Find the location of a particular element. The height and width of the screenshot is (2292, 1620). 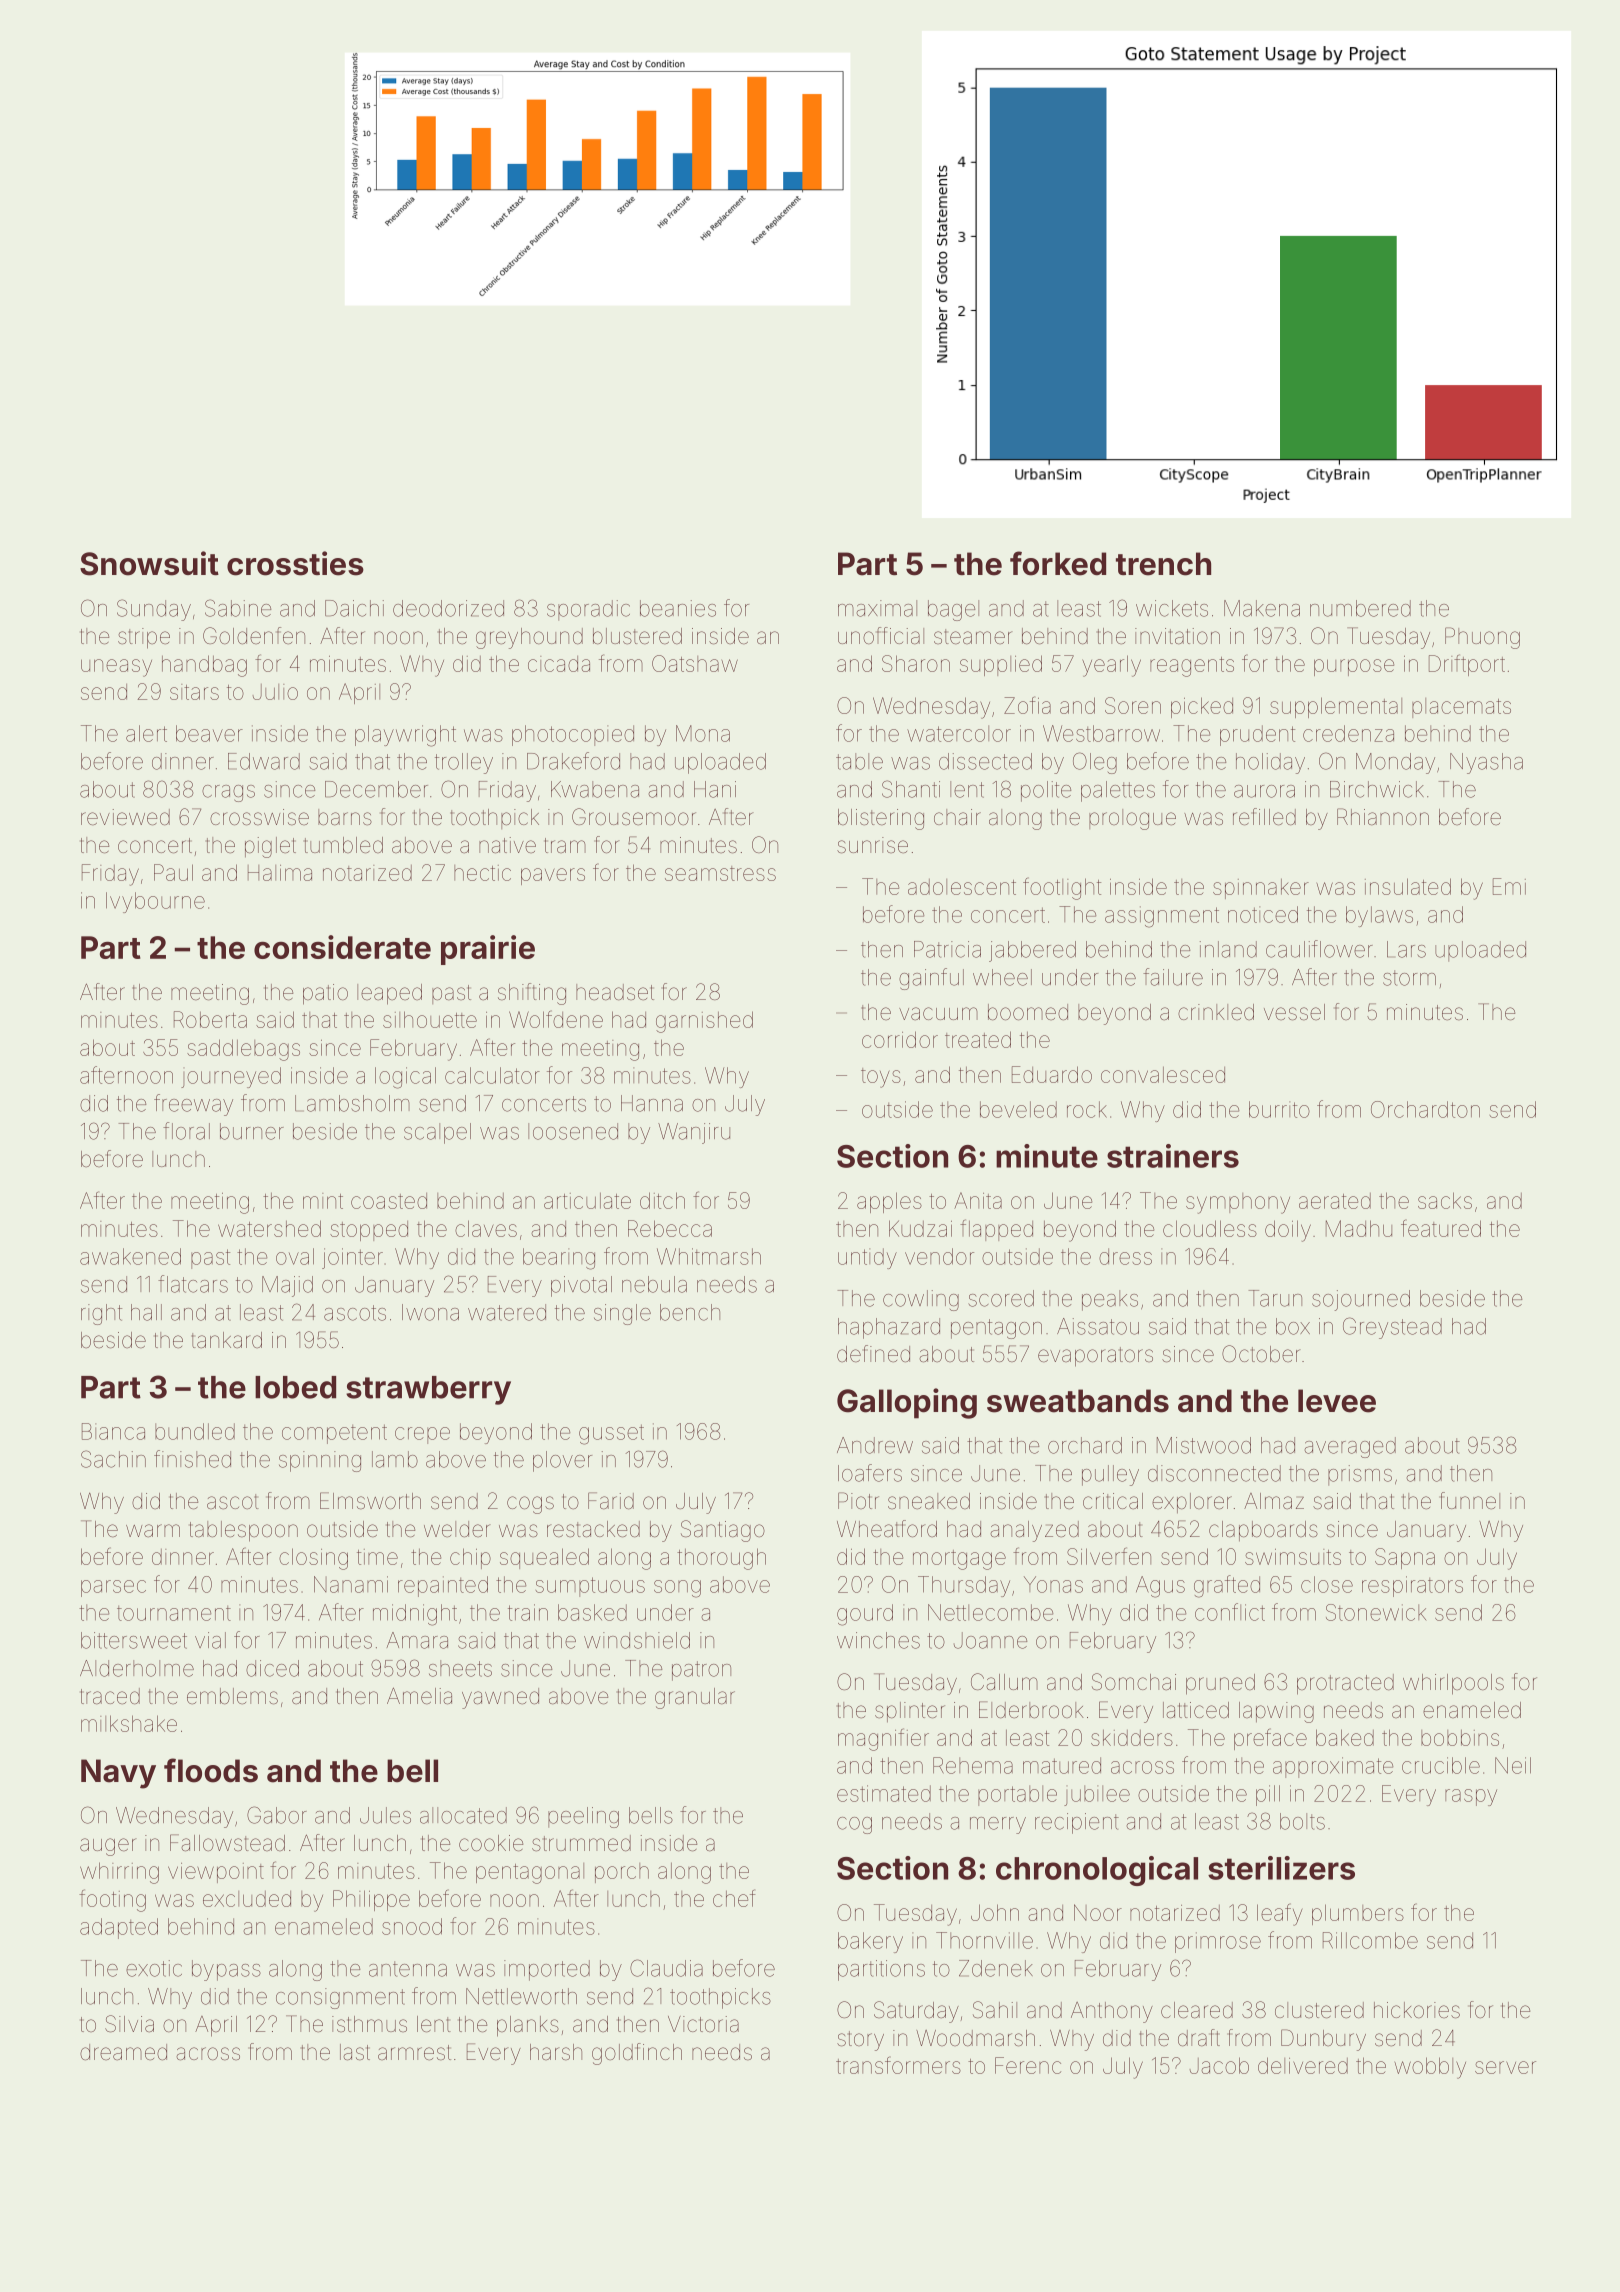

emblems is located at coordinates (232, 1696).
